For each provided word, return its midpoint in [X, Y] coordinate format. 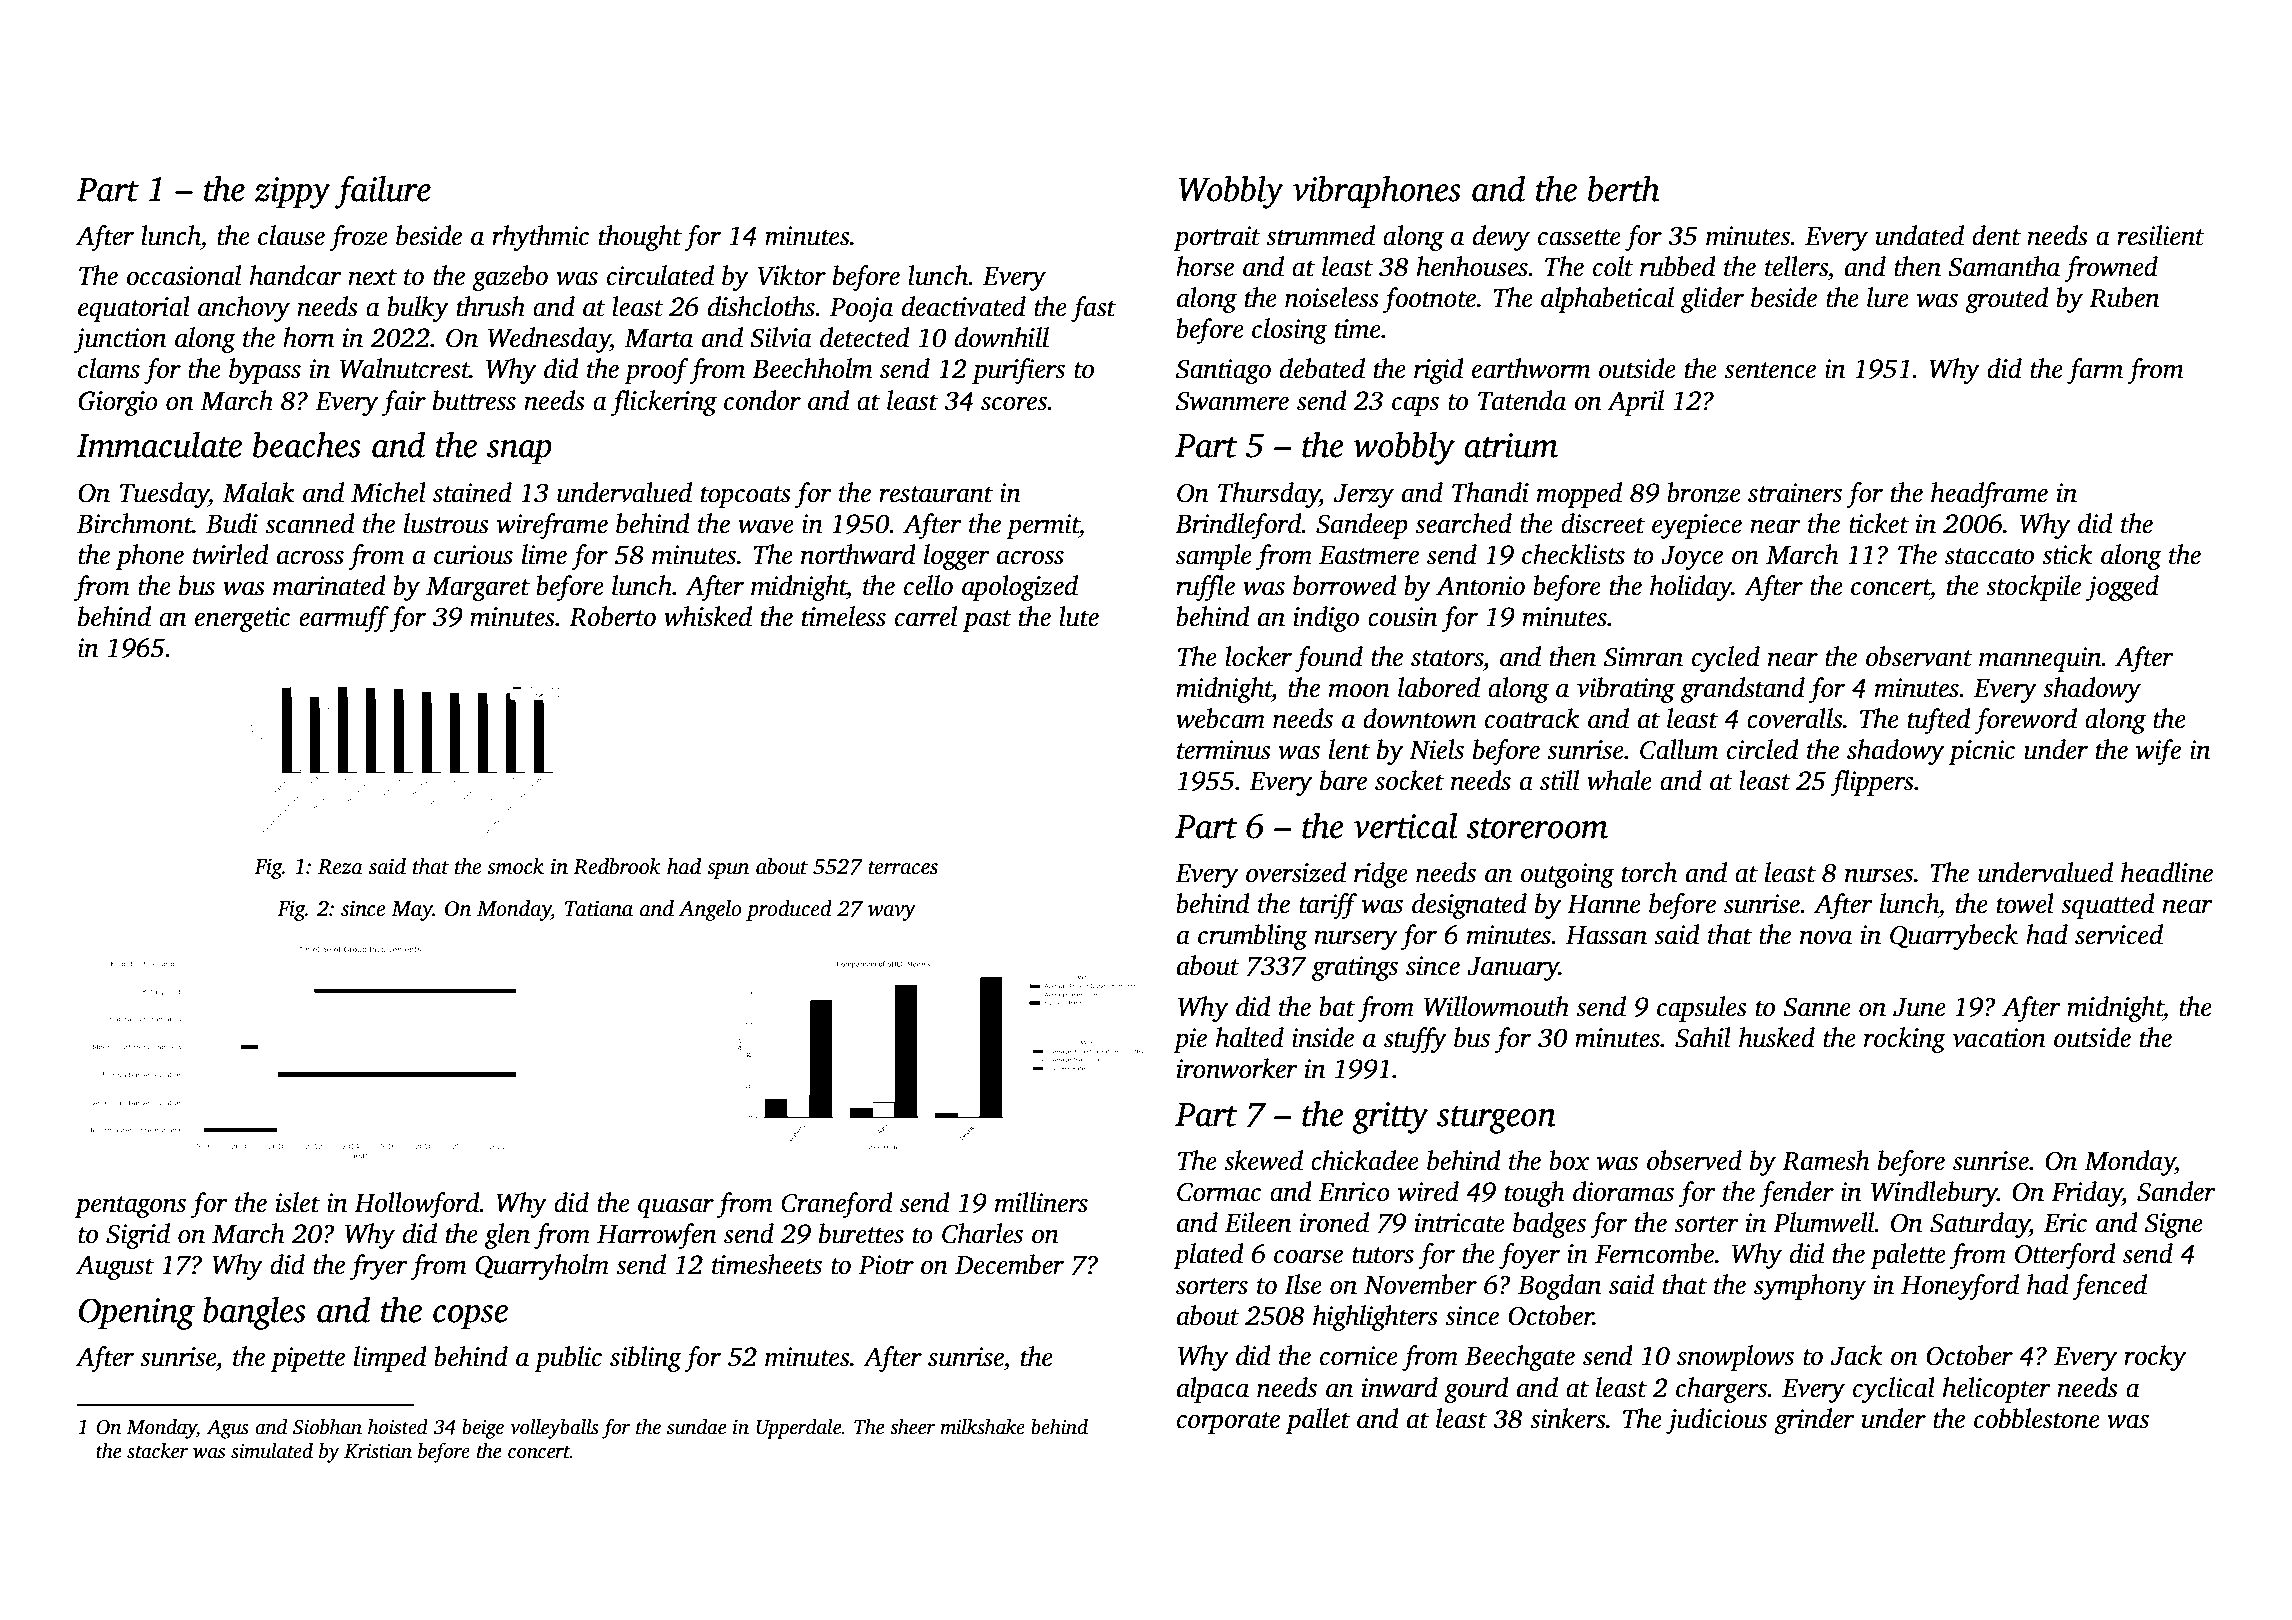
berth [1624, 189]
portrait [1217, 238]
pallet [1318, 1421]
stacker [157, 1451]
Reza [340, 867]
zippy [292, 193]
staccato [1989, 556]
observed [1694, 1160]
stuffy [1415, 1040]
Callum [1679, 749]
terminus [1224, 750]
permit [1042, 526]
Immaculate [159, 445]
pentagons [130, 1207]
